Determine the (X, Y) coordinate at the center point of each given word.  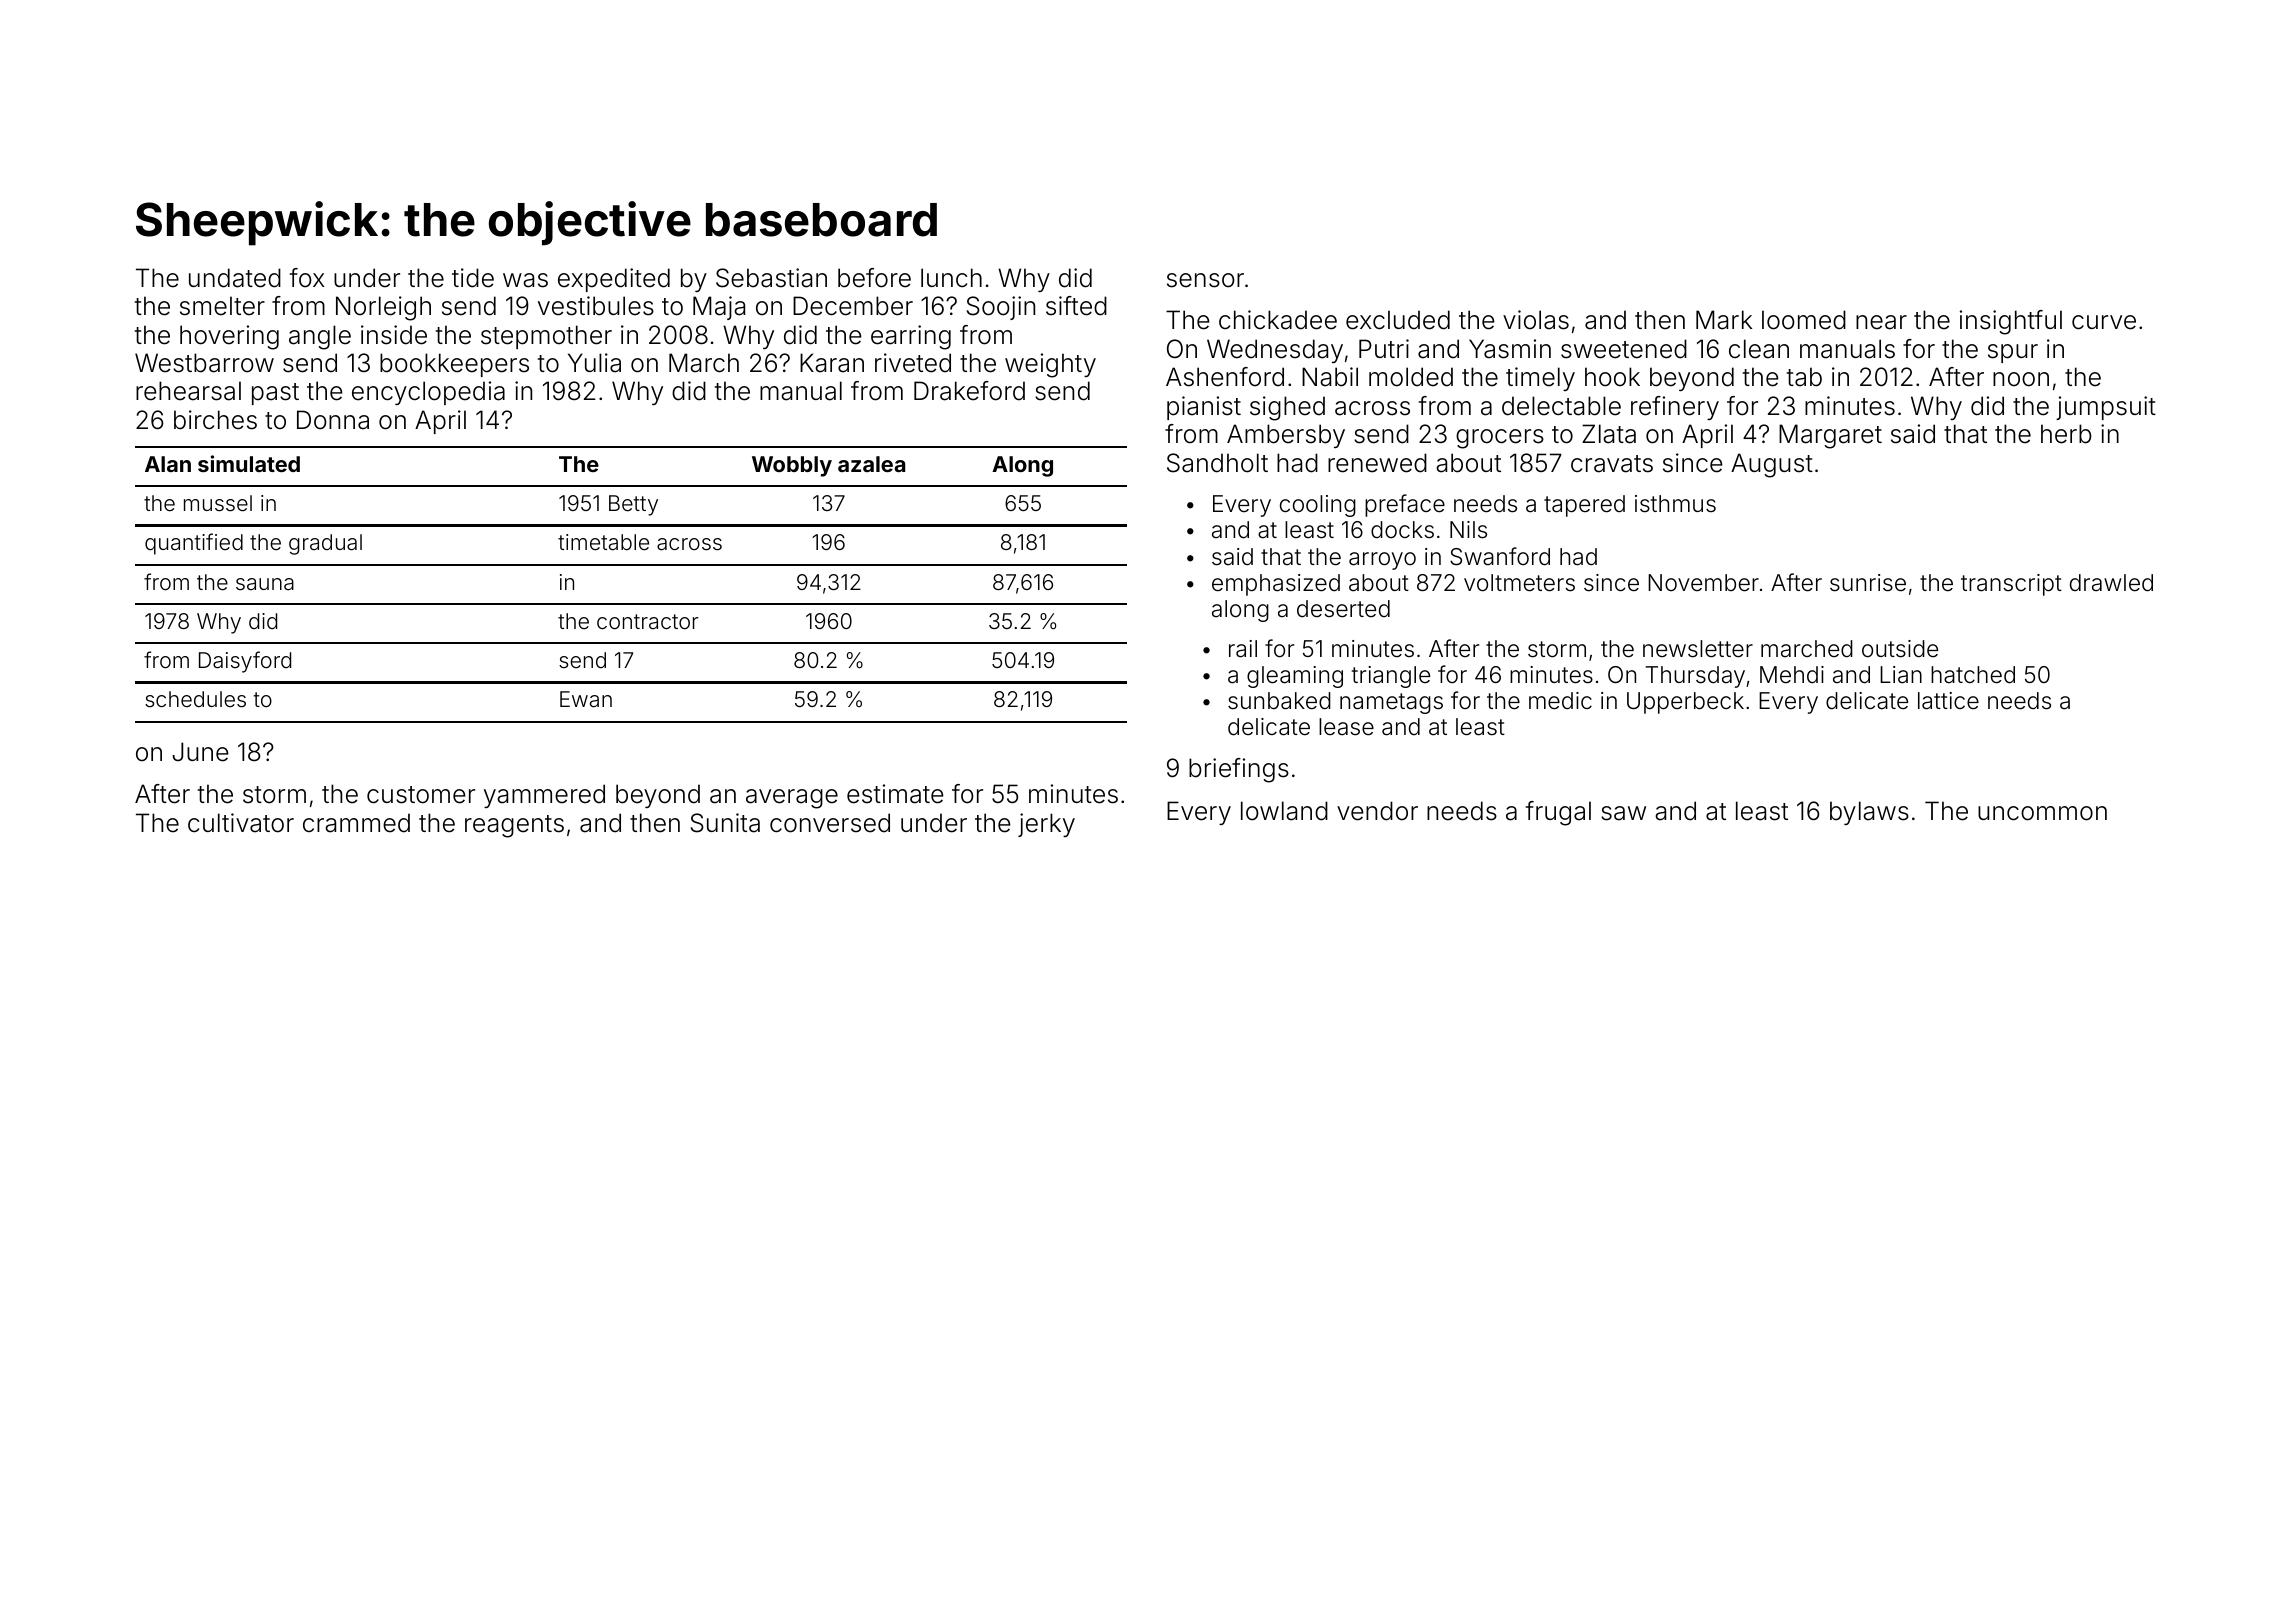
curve (2104, 322)
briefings (1239, 770)
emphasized (1276, 585)
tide (473, 278)
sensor (1205, 280)
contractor (648, 622)
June (200, 752)
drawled (2111, 583)
